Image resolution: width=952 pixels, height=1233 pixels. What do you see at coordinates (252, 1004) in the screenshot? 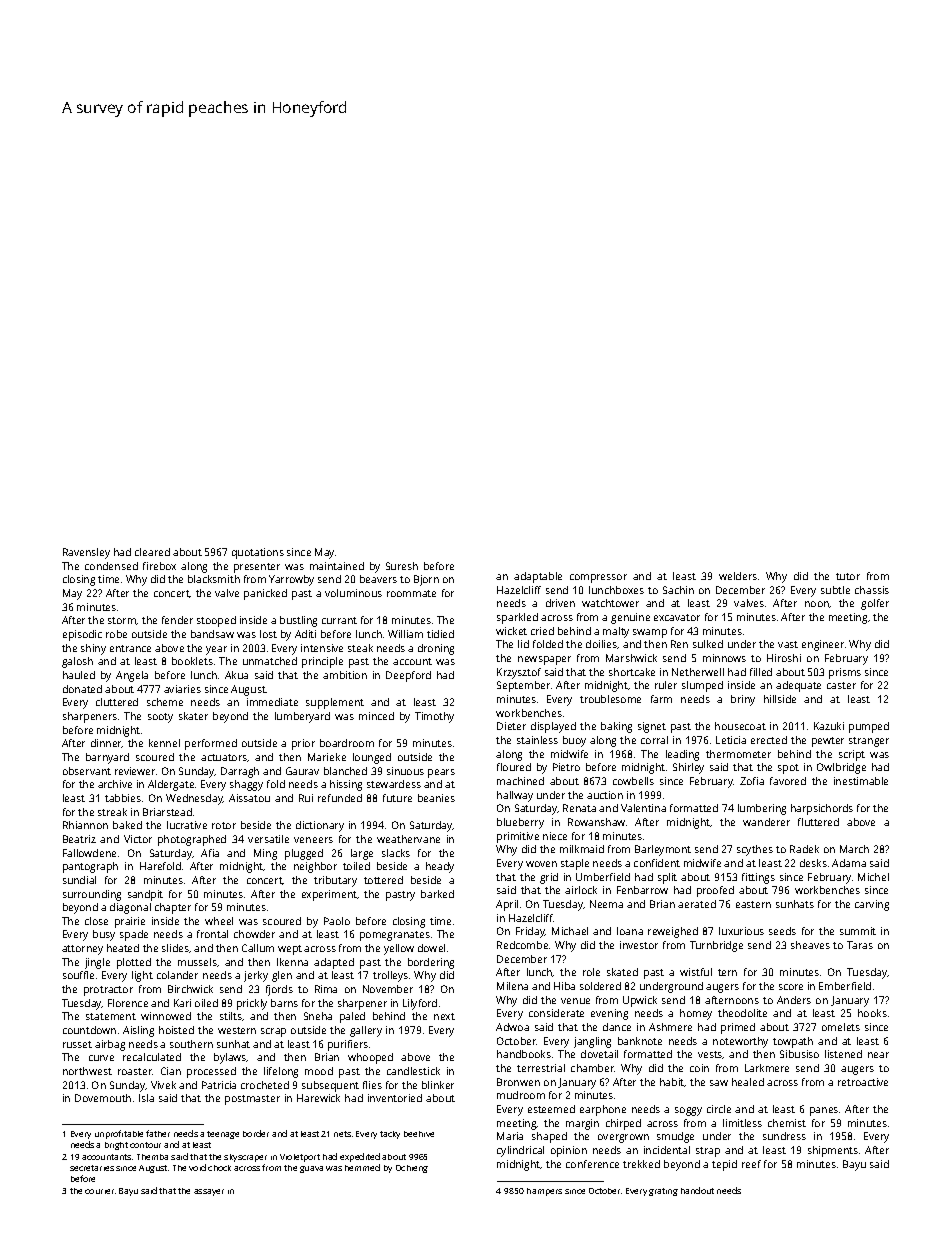
I see `prickly` at bounding box center [252, 1004].
